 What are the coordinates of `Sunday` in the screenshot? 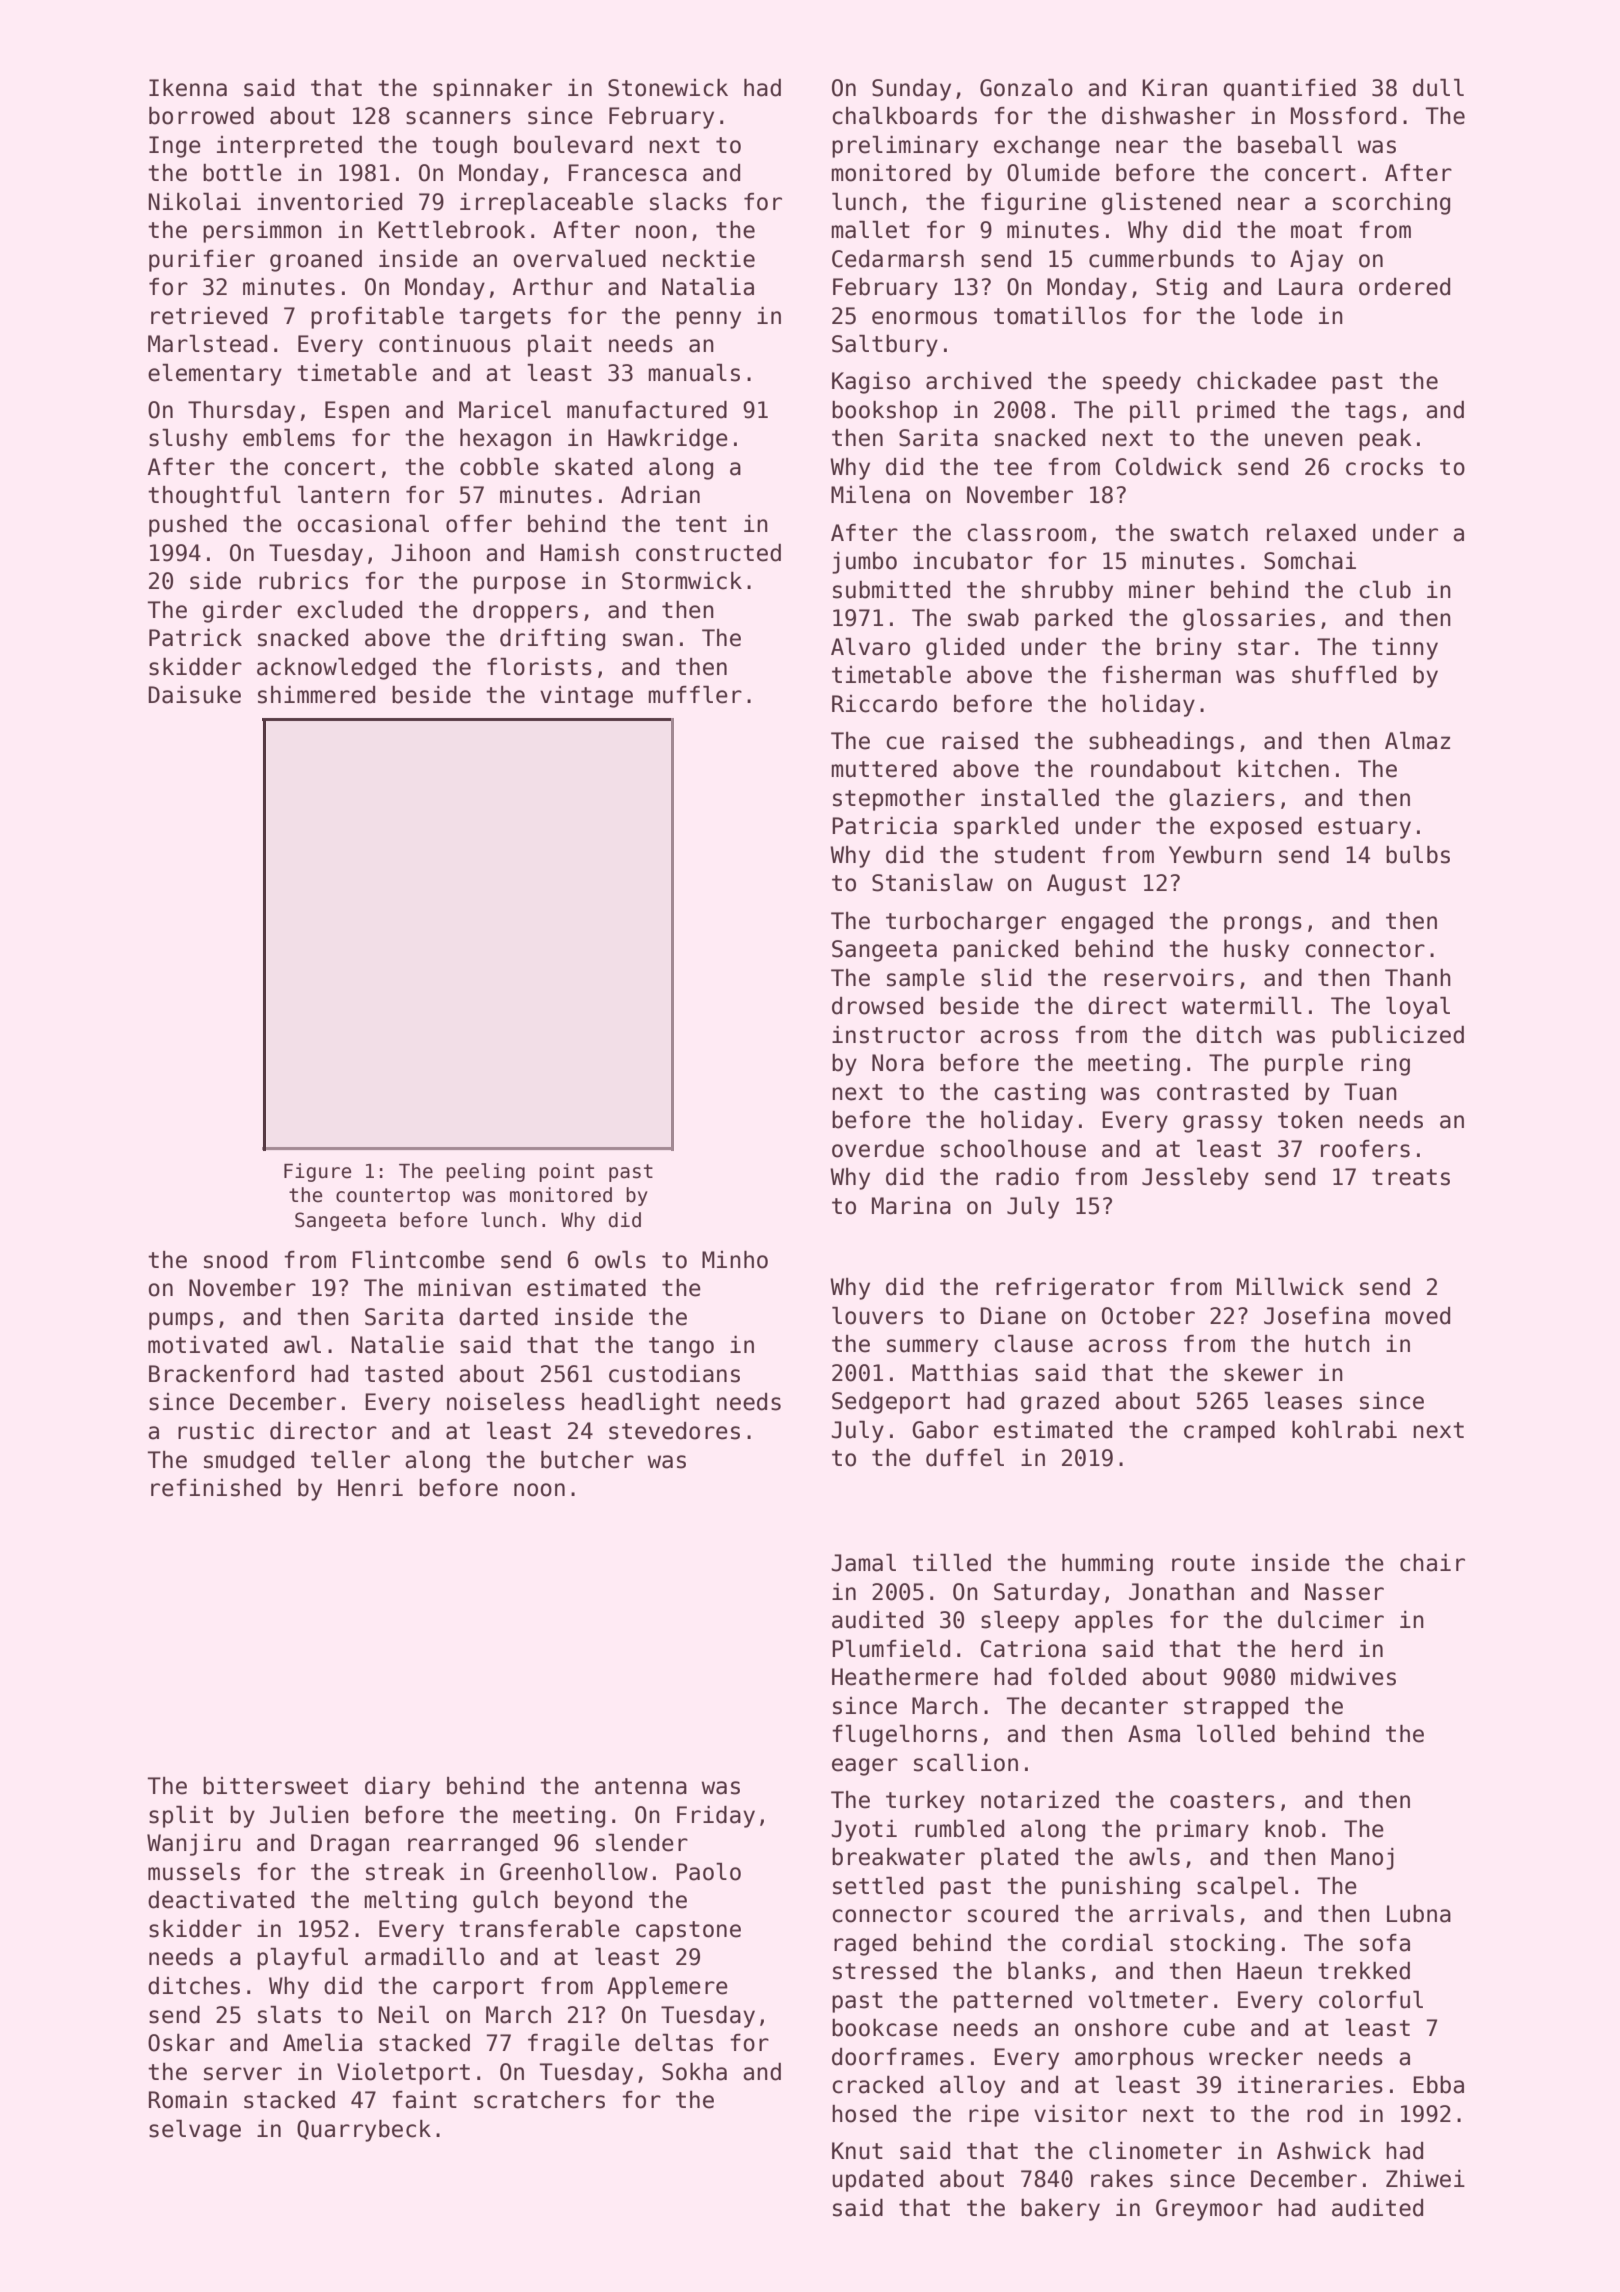 It's located at (911, 90).
